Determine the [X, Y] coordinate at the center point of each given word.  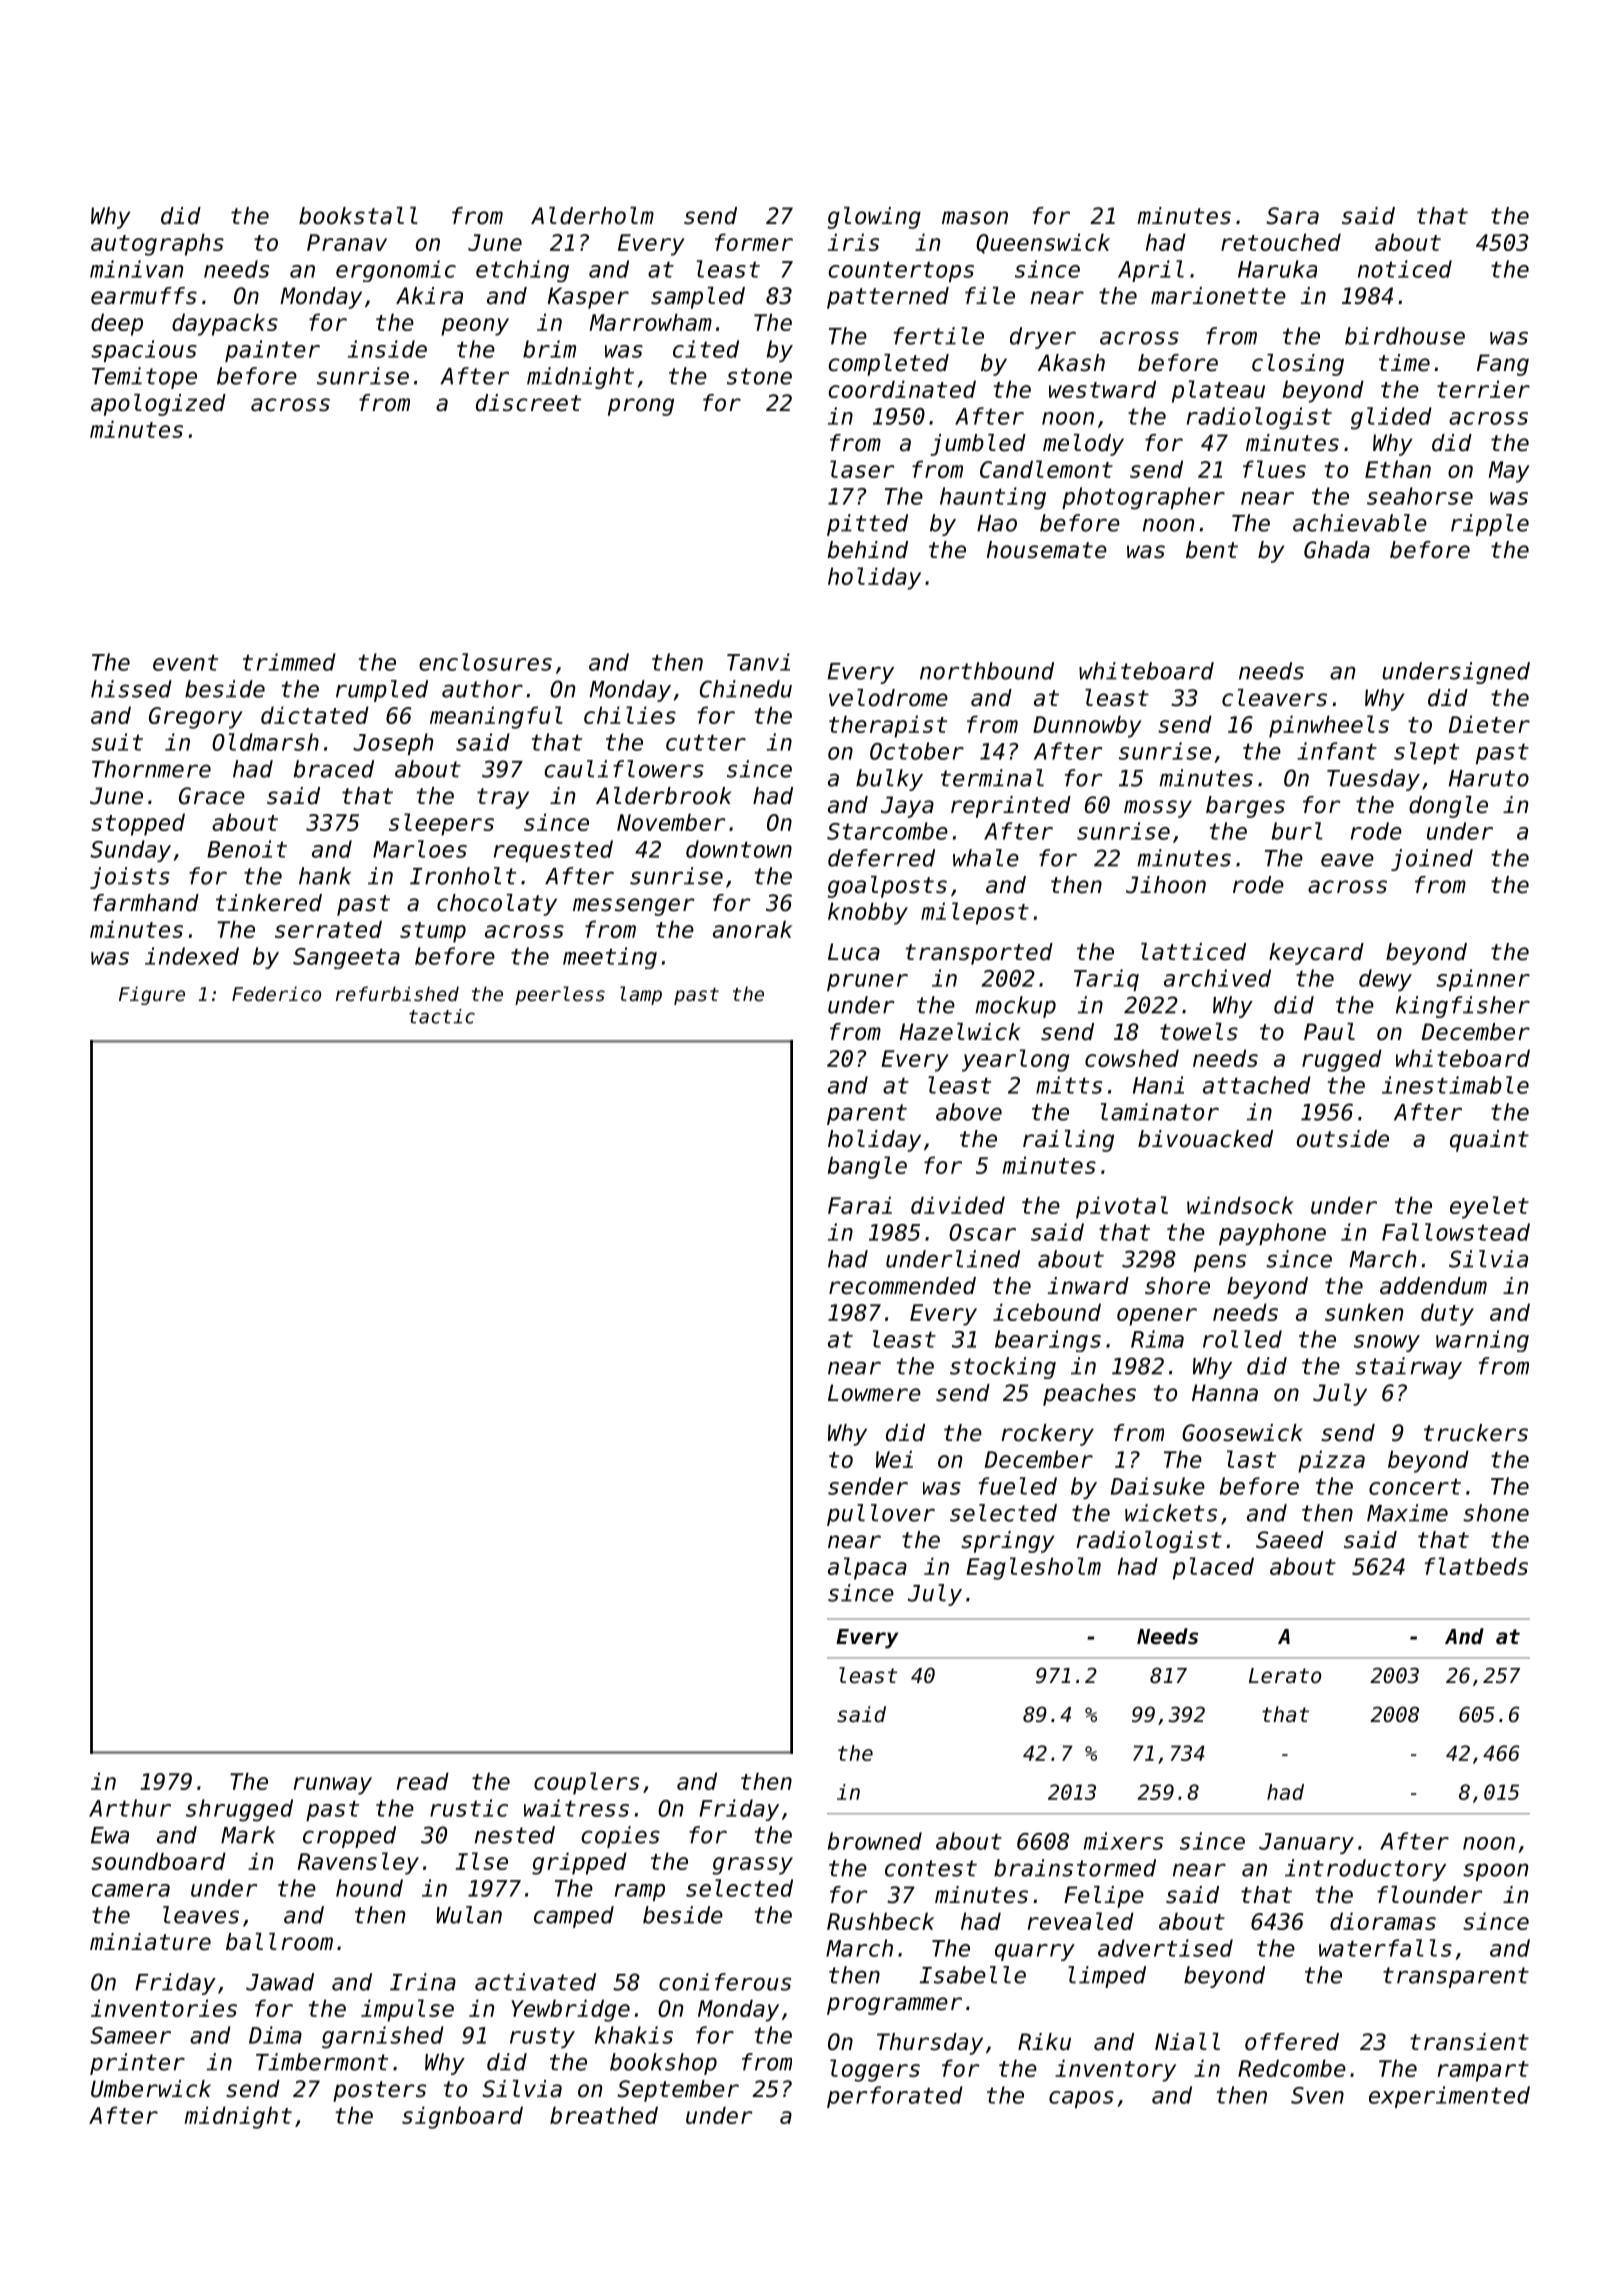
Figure [152, 995]
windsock [1240, 1205]
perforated [895, 2097]
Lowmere [874, 1393]
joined [1432, 860]
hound [369, 1888]
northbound [987, 671]
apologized [158, 405]
